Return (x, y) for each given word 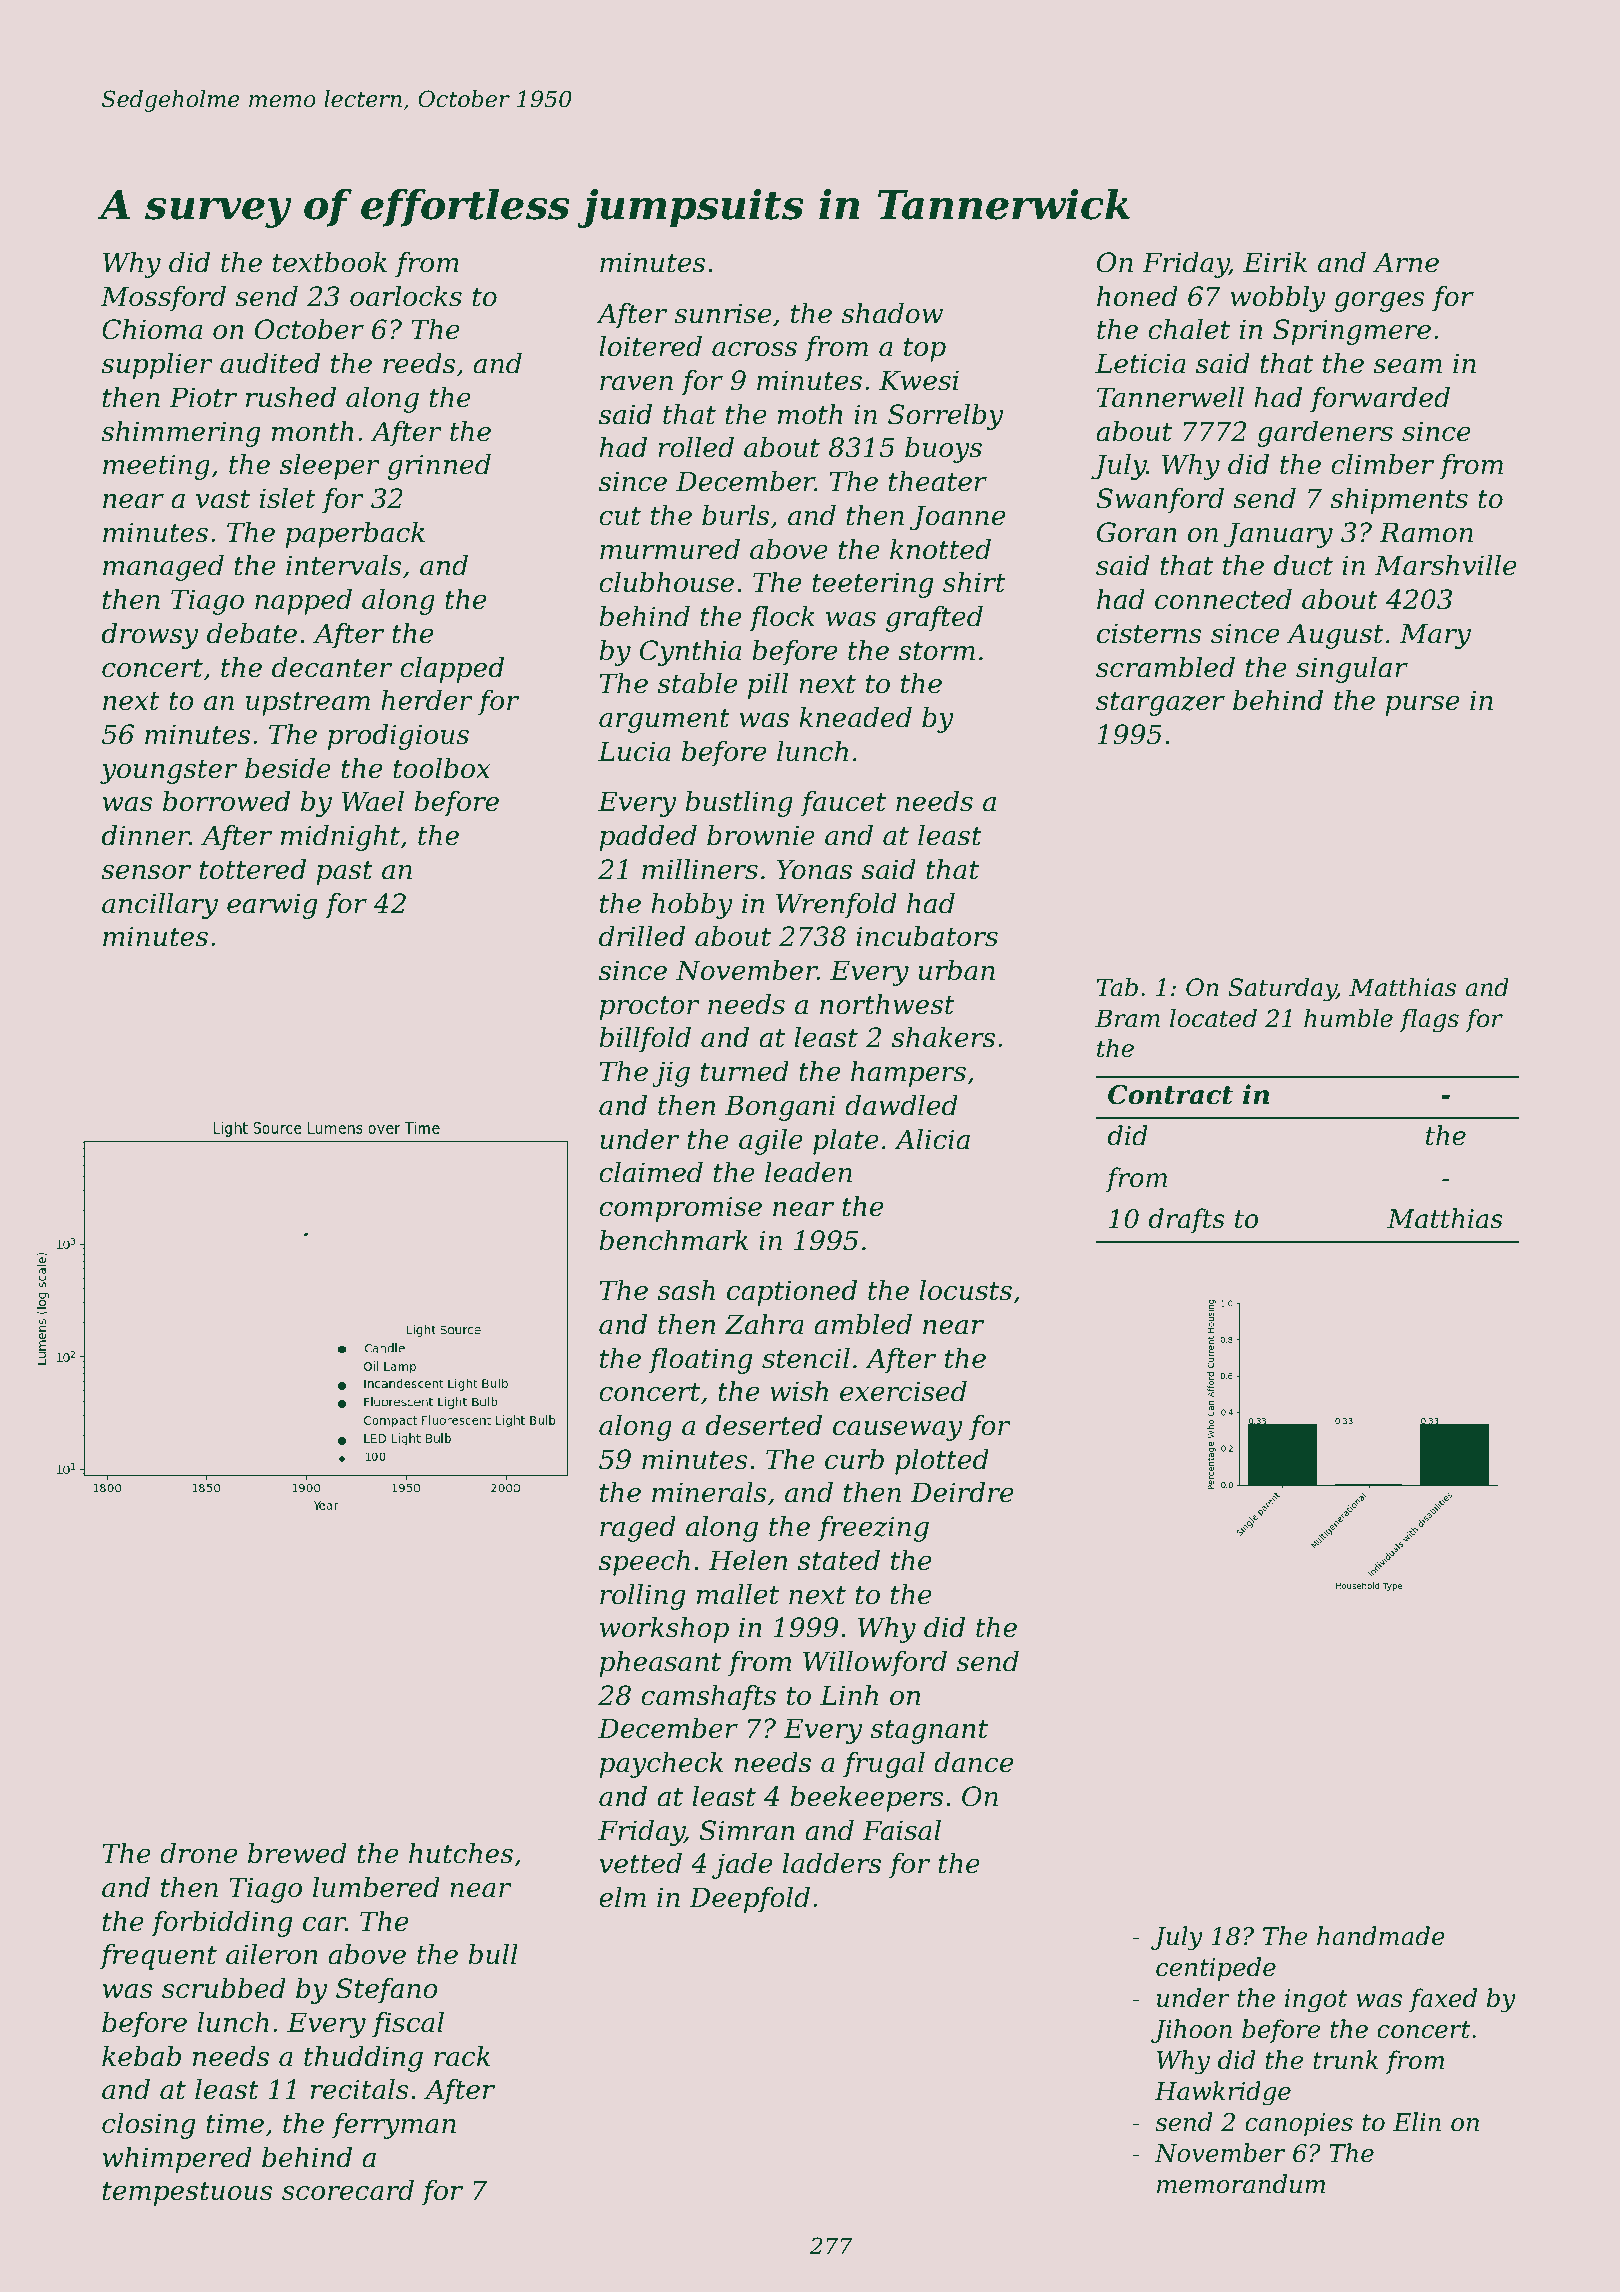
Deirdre (962, 1492)
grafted (934, 619)
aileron (272, 1954)
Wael (373, 801)
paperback (355, 535)
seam (1407, 366)
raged (638, 1529)
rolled (696, 447)
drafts (1187, 1221)
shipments (1399, 501)
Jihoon (1191, 2031)
